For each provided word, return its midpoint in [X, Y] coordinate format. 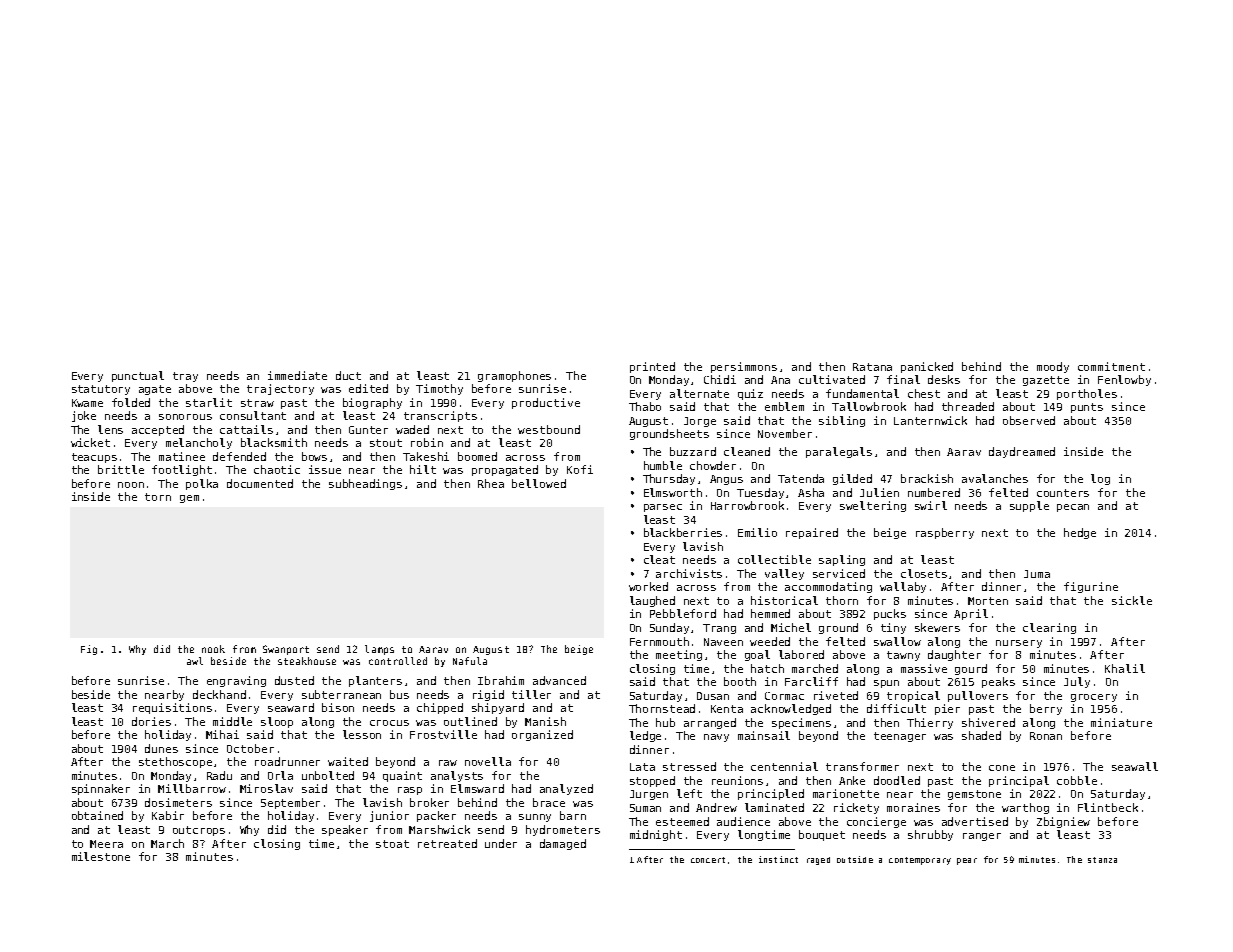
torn [158, 497]
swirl [931, 505]
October [250, 748]
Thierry [930, 723]
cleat [659, 559]
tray [185, 377]
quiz [750, 394]
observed [1029, 420]
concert [708, 860]
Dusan [713, 696]
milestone [101, 856]
